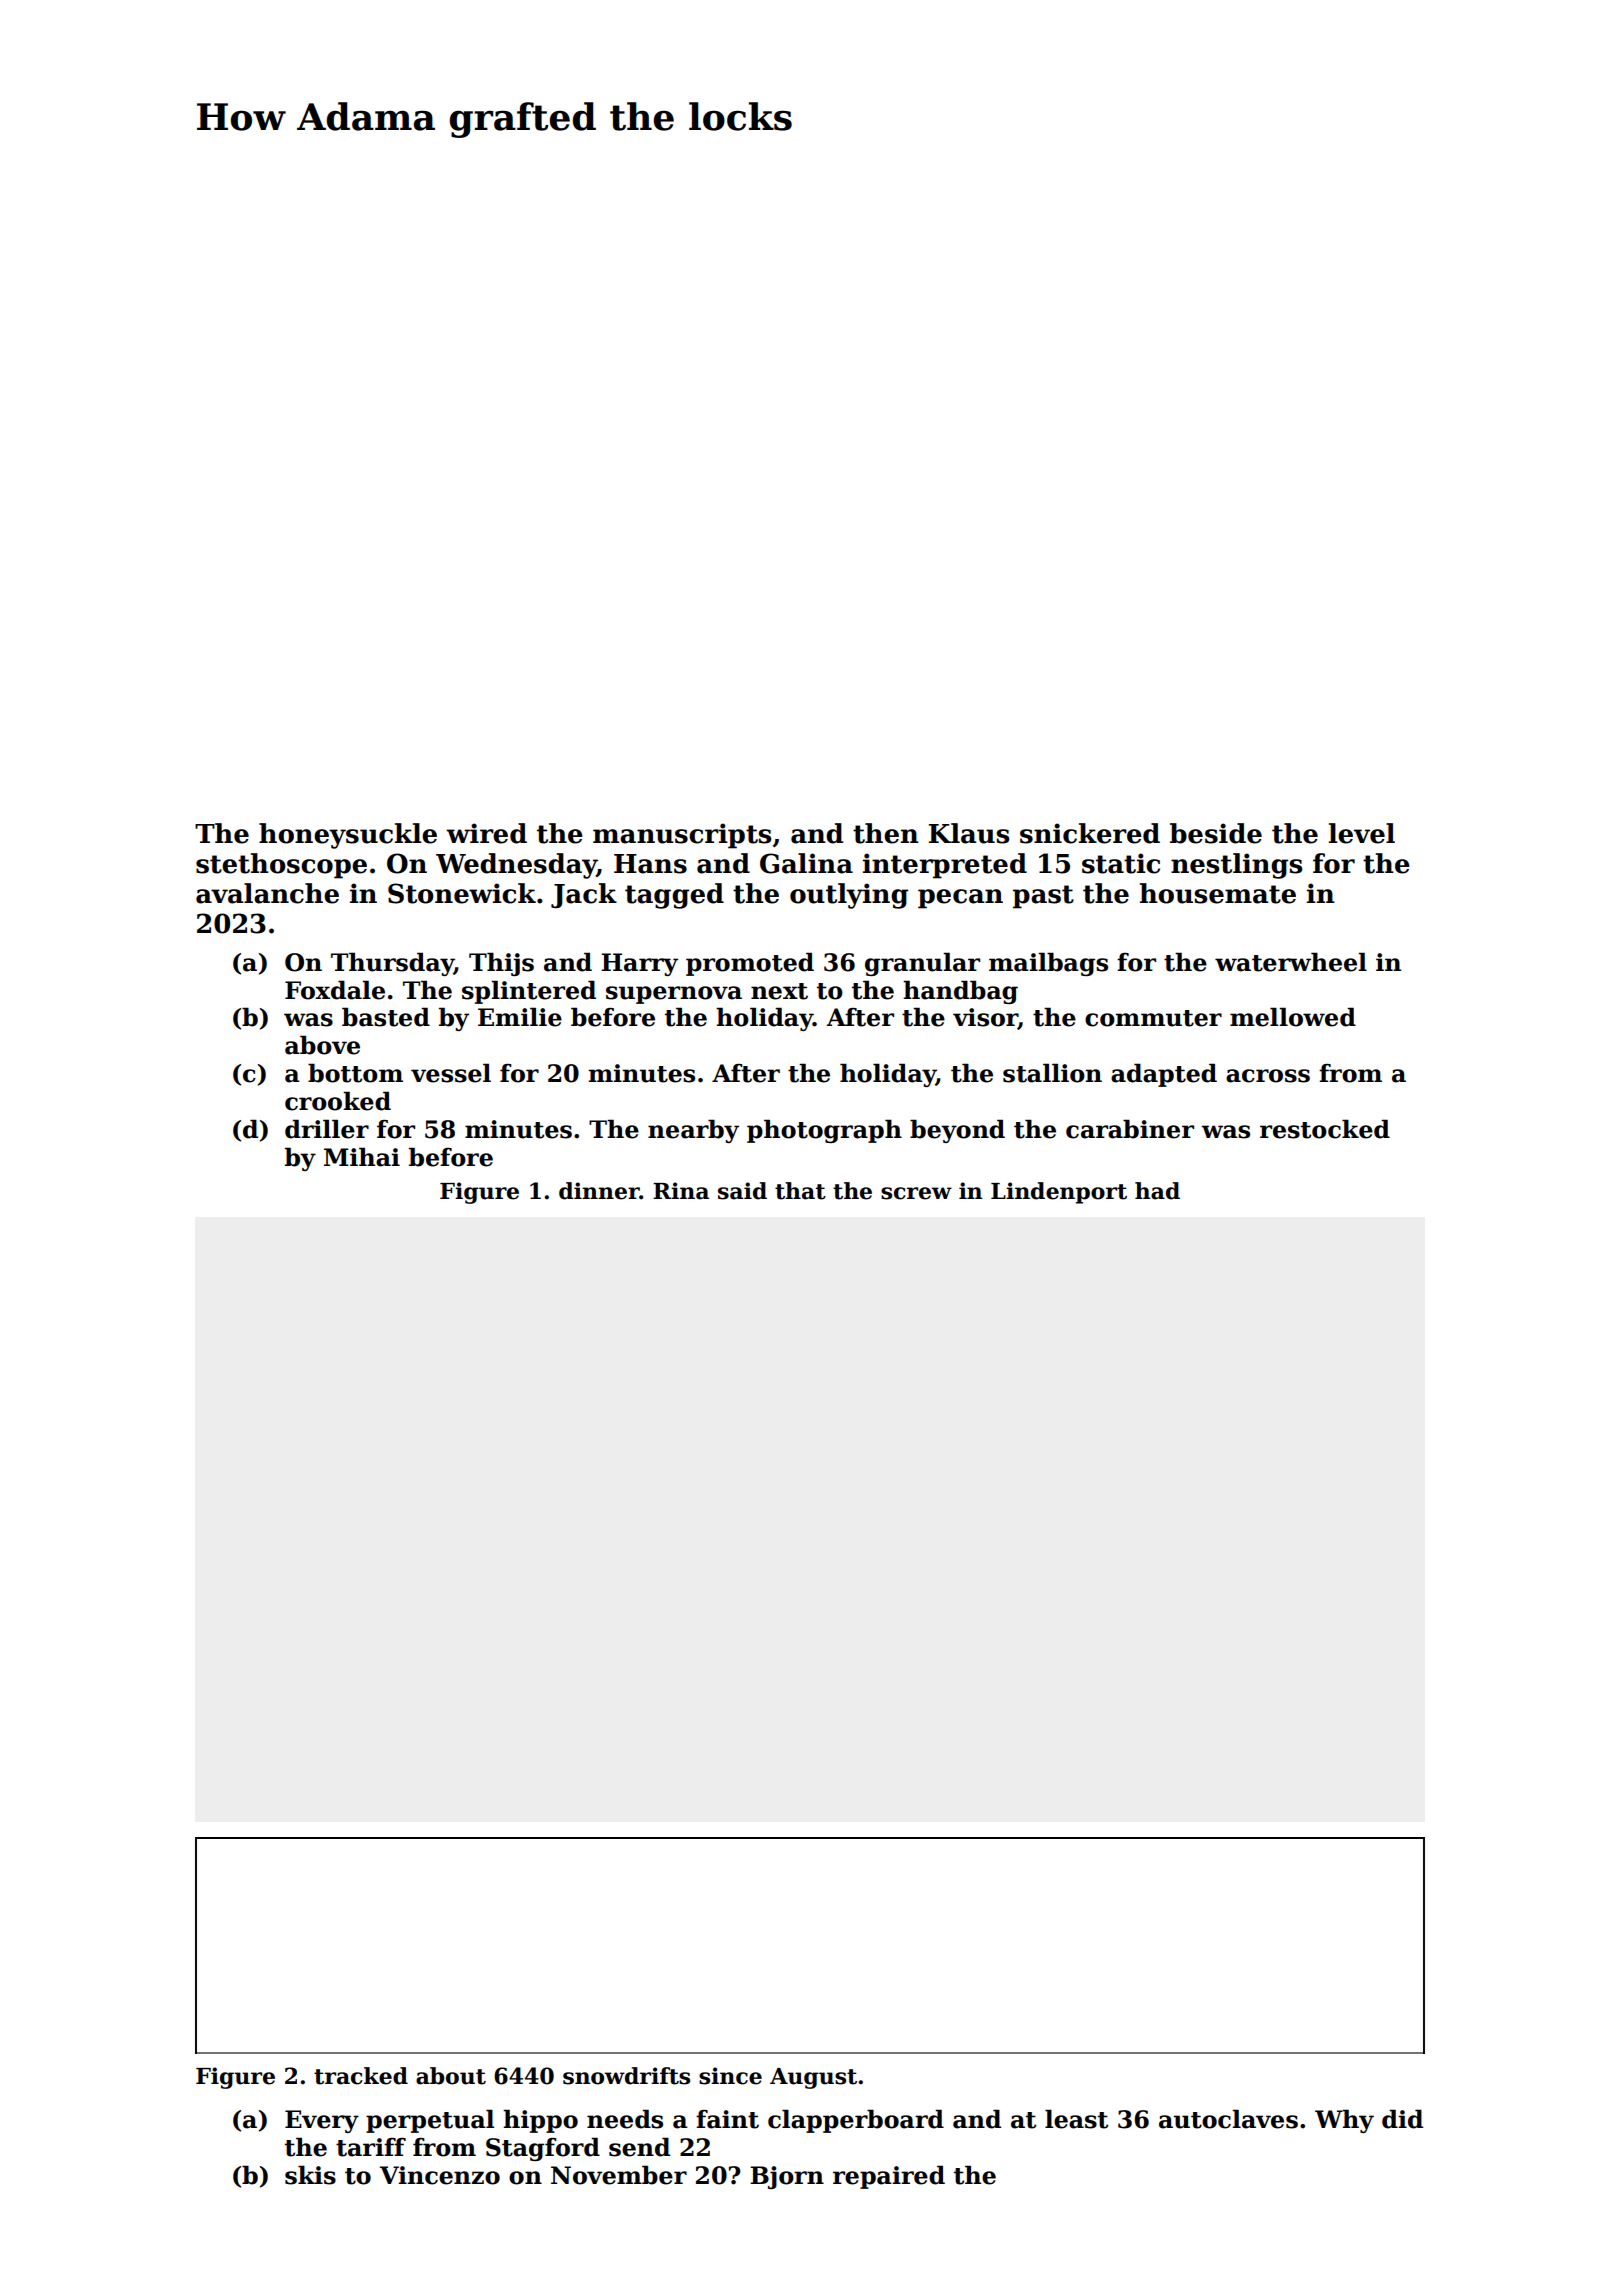  Describe the element at coordinates (1157, 1191) in the document. I see `had` at that location.
